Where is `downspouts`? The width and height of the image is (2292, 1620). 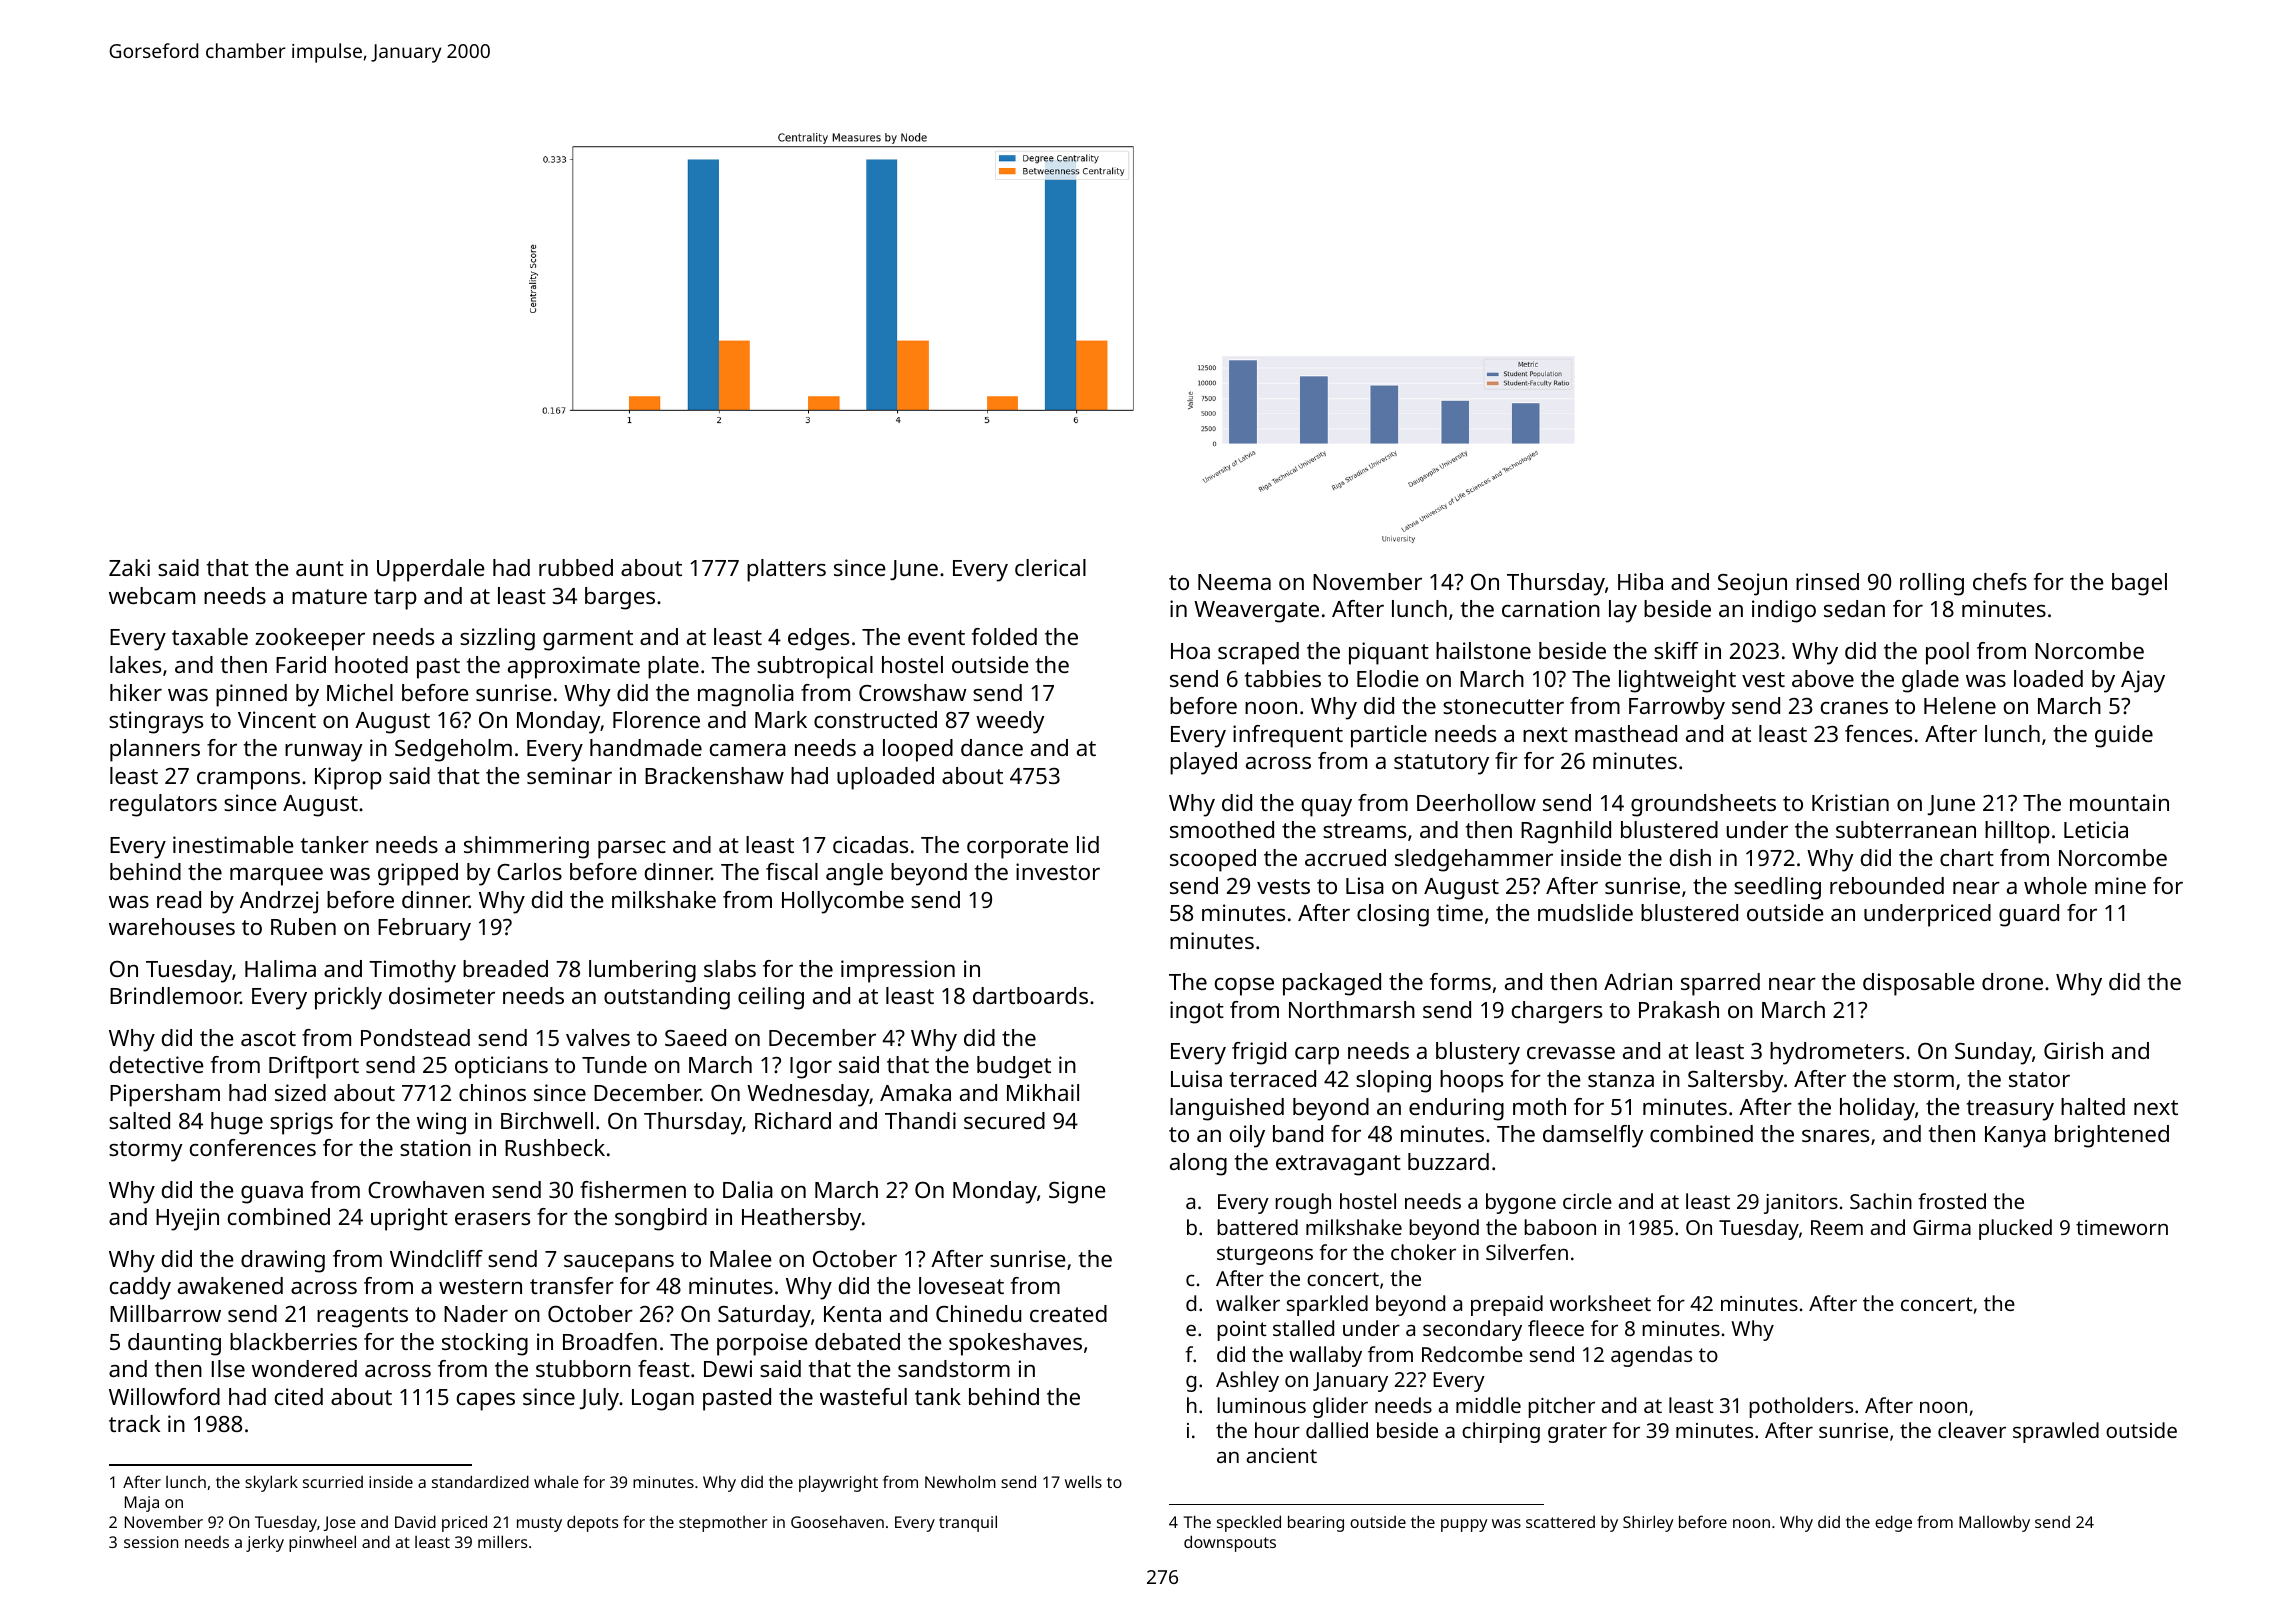
downspouts is located at coordinates (1230, 1543).
